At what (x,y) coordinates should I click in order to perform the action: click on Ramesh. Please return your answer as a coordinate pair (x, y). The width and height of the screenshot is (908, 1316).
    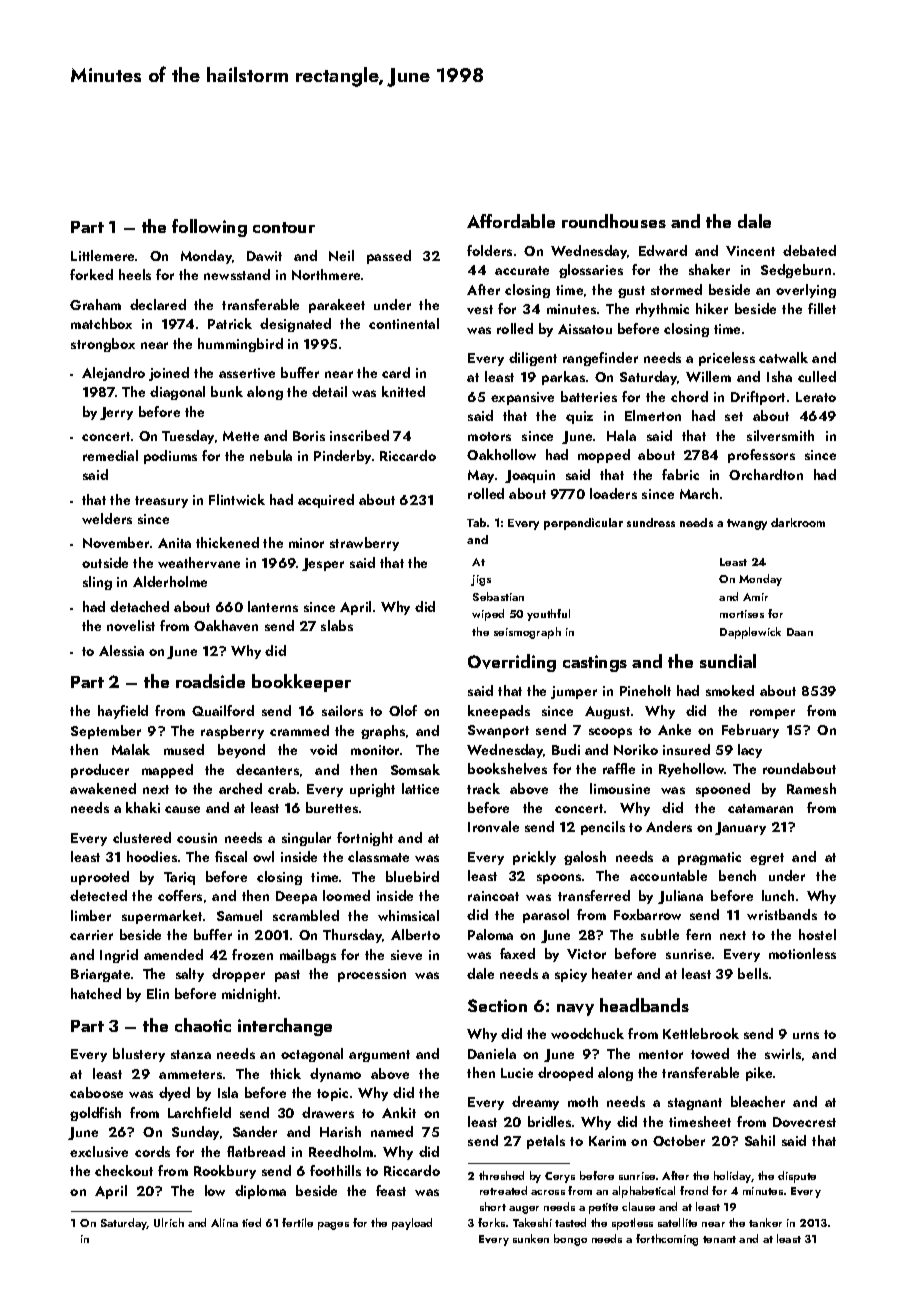
    Looking at the image, I should click on (811, 788).
